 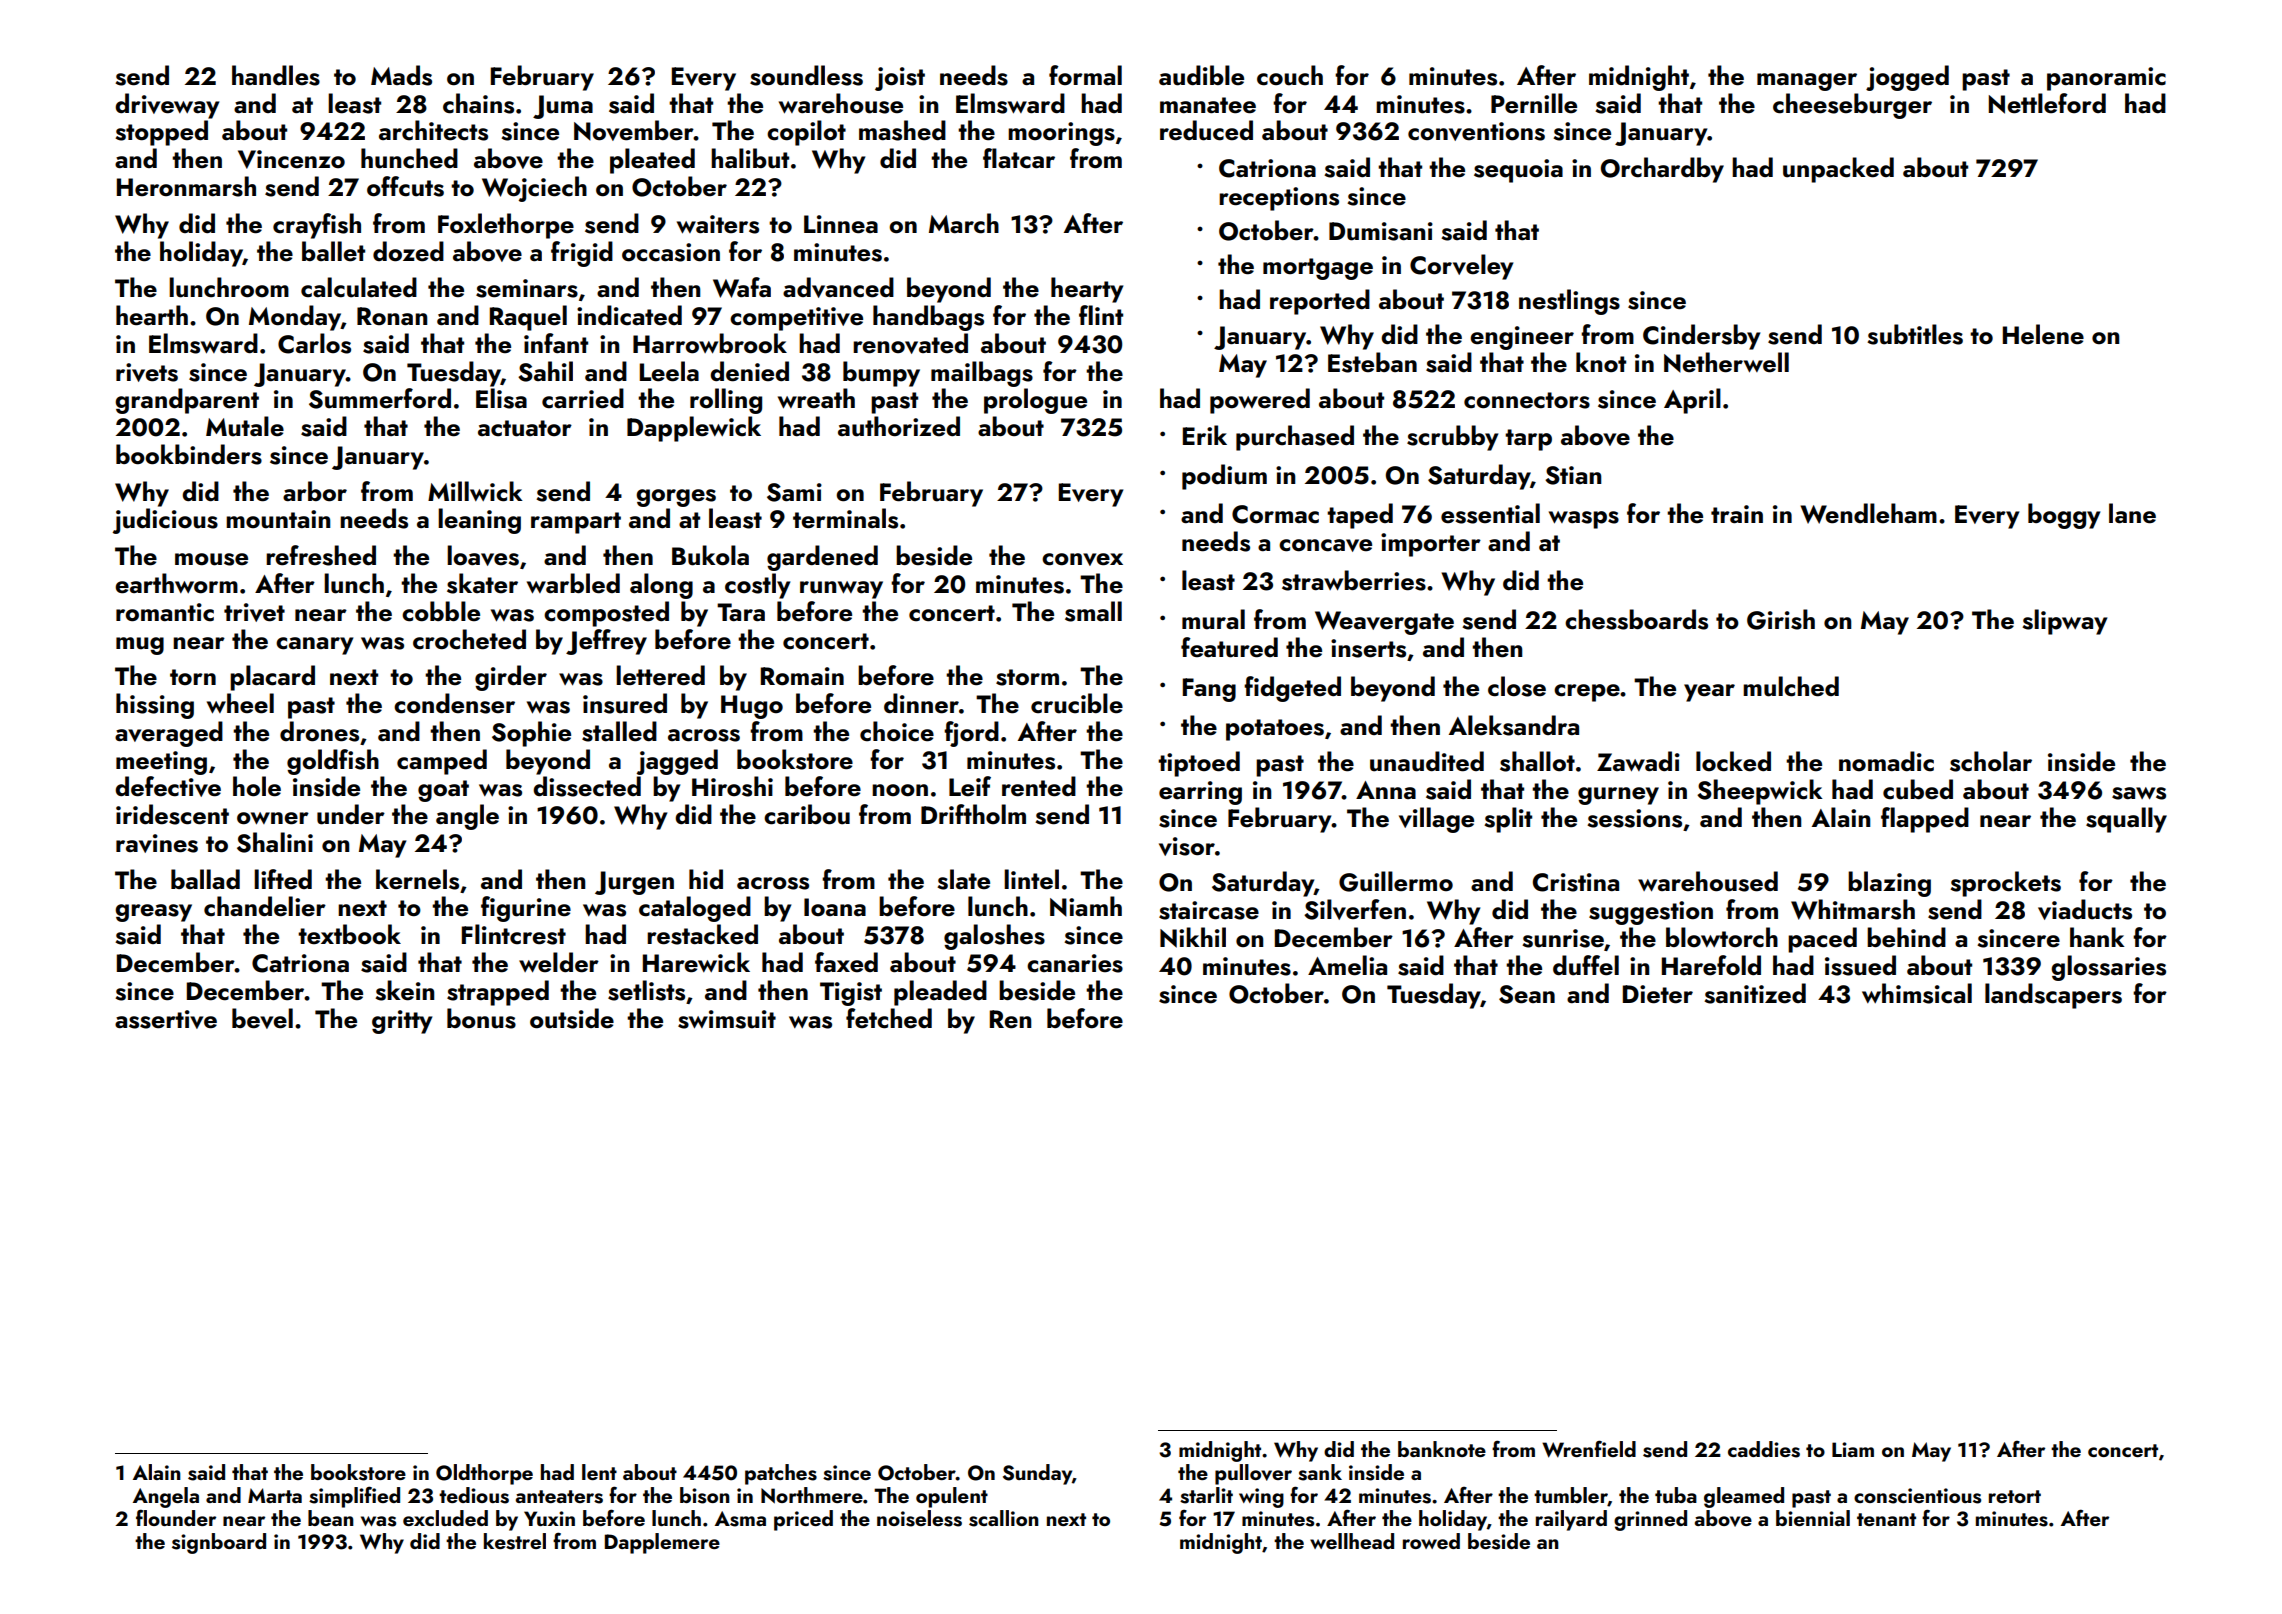 I want to click on lane, so click(x=2132, y=513).
